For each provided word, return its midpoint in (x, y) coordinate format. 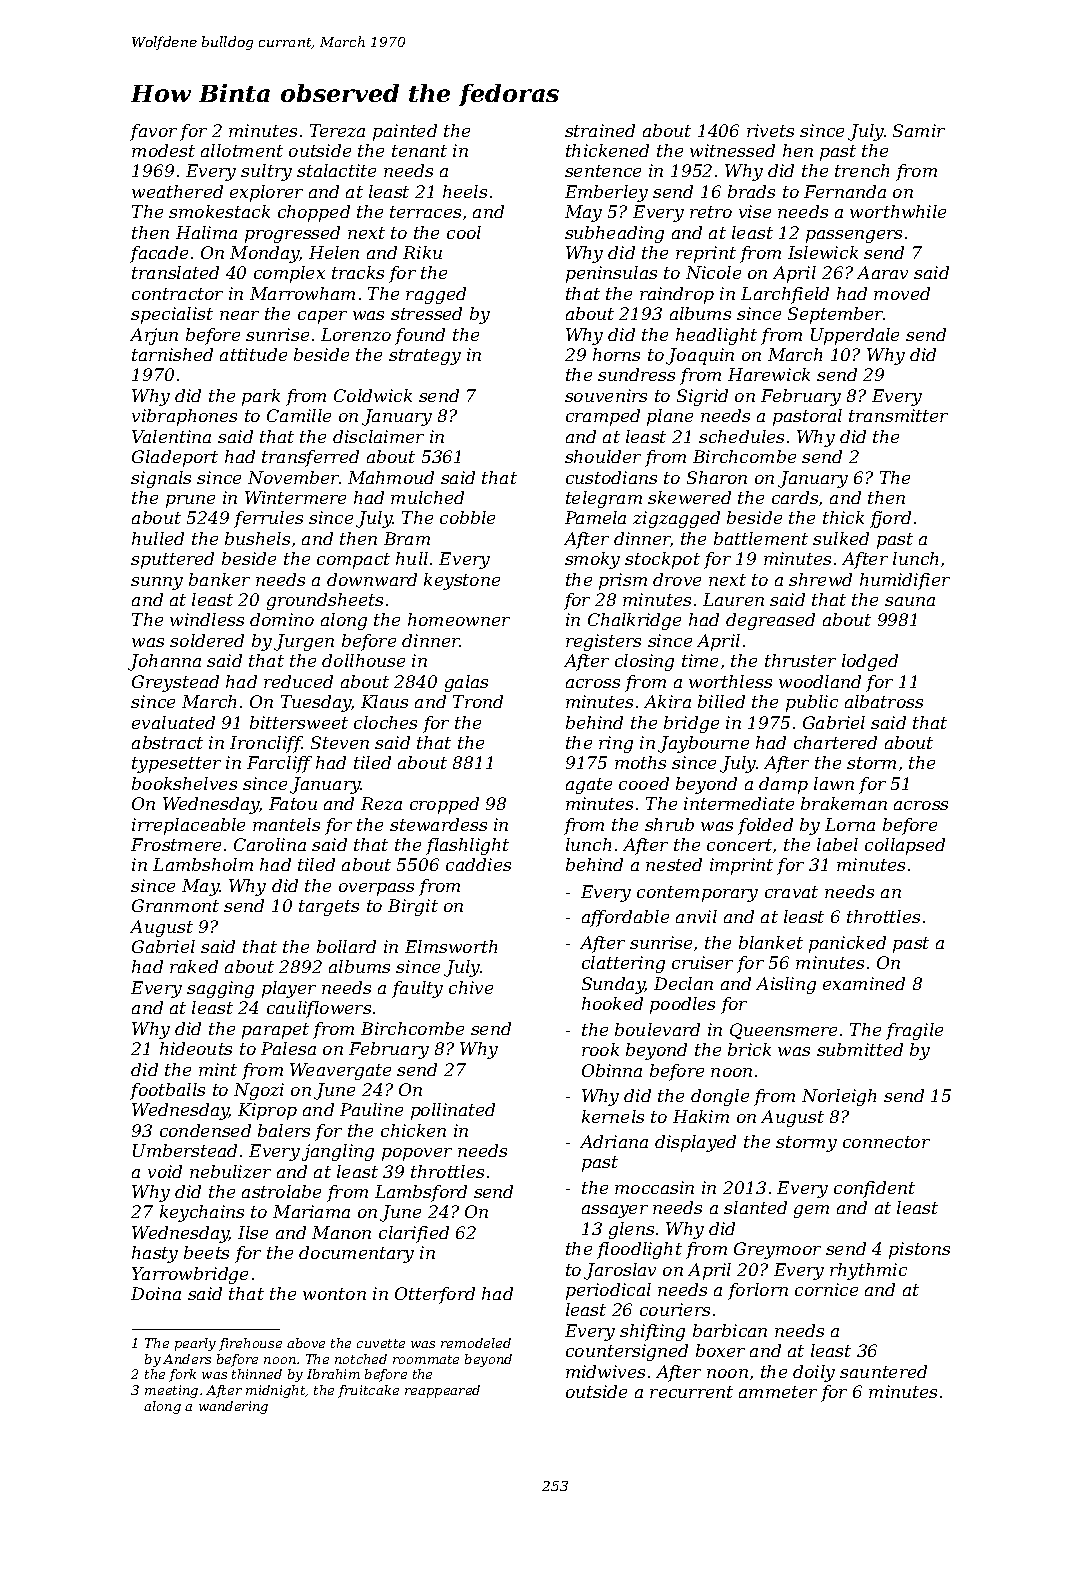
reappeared (442, 1391)
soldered (207, 640)
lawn (834, 783)
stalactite (336, 170)
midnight (276, 1391)
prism (623, 581)
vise (755, 211)
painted (405, 132)
